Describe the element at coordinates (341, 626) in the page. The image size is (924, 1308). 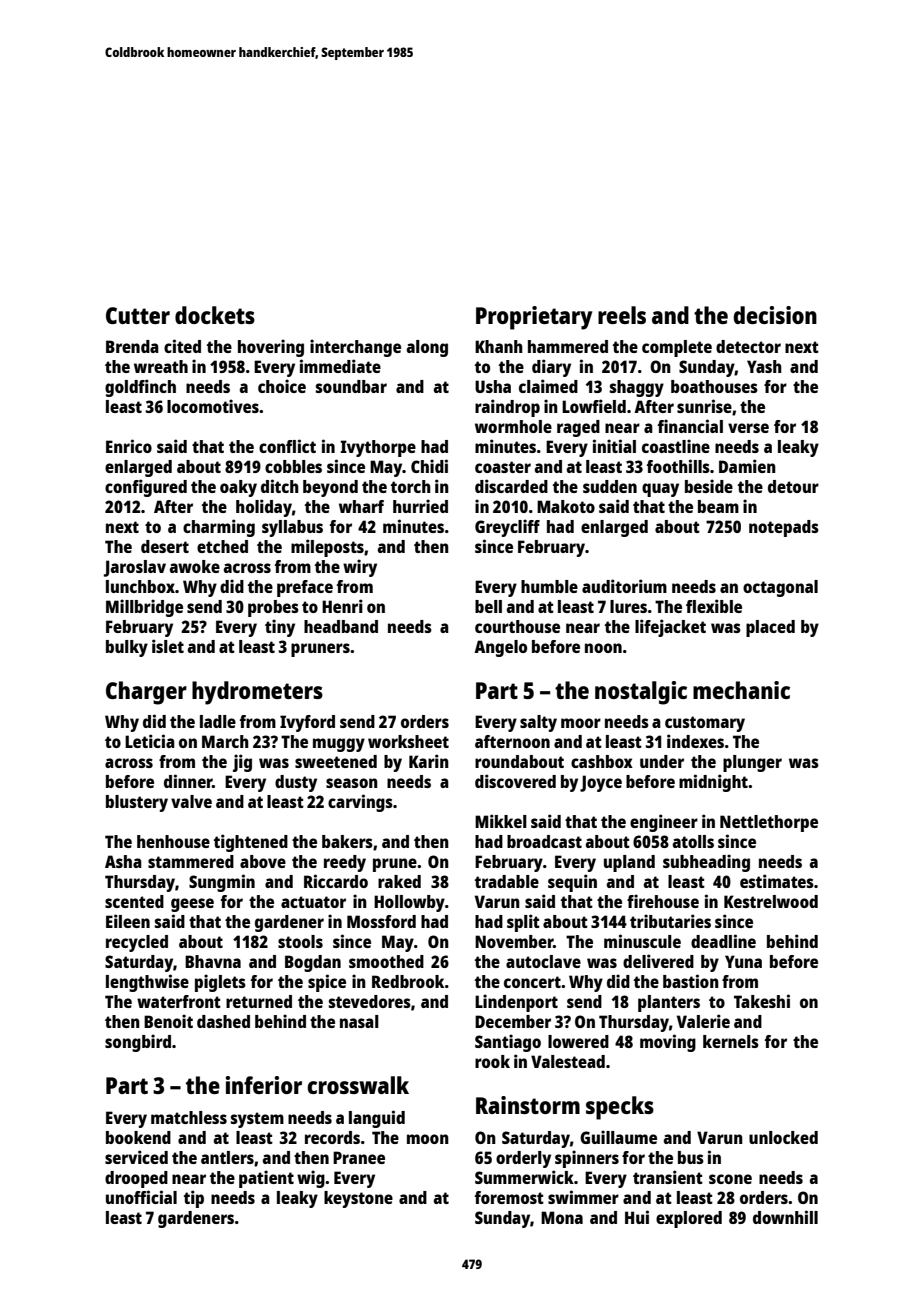
I see `headband` at that location.
